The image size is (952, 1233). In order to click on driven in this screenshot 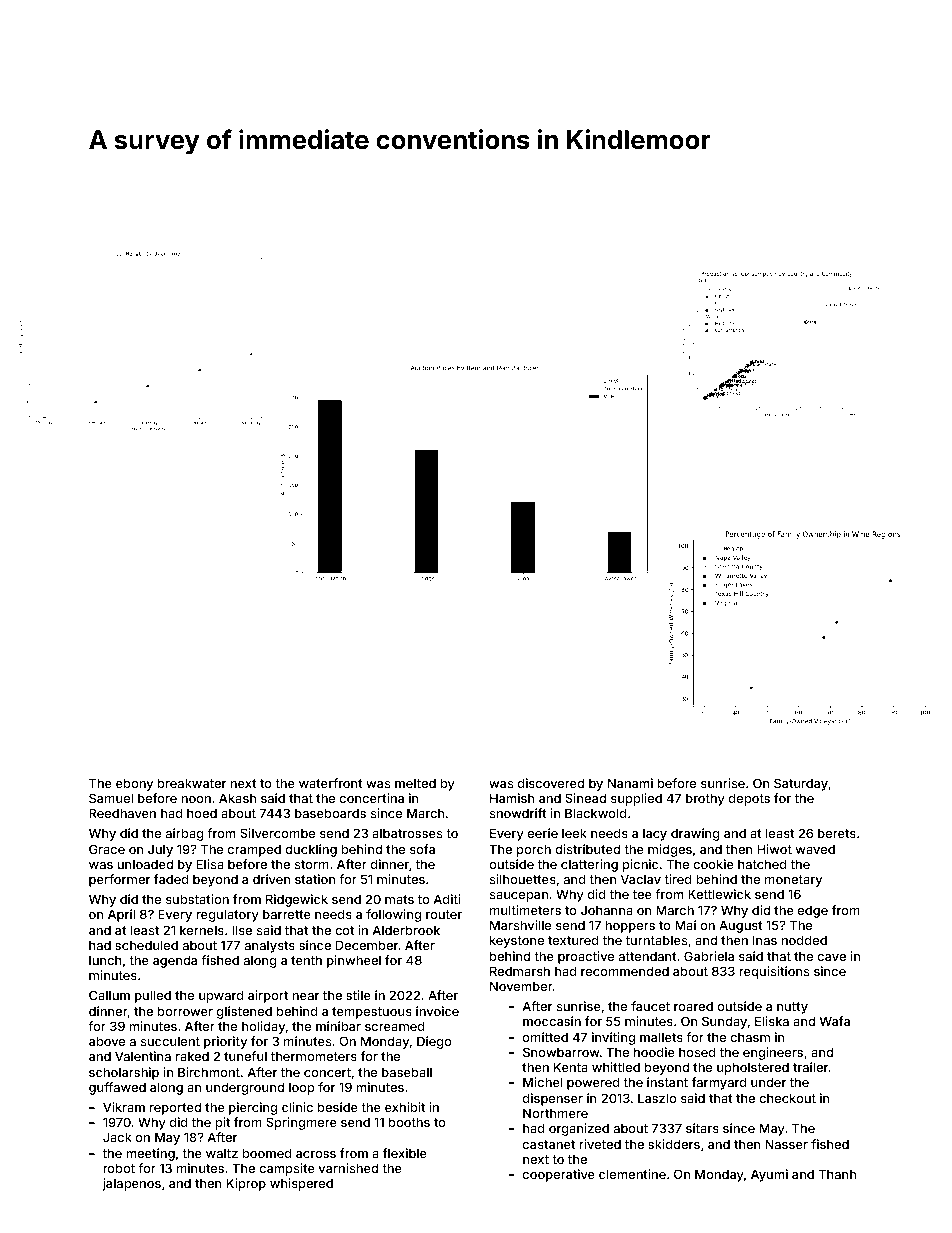, I will do `click(271, 879)`.
